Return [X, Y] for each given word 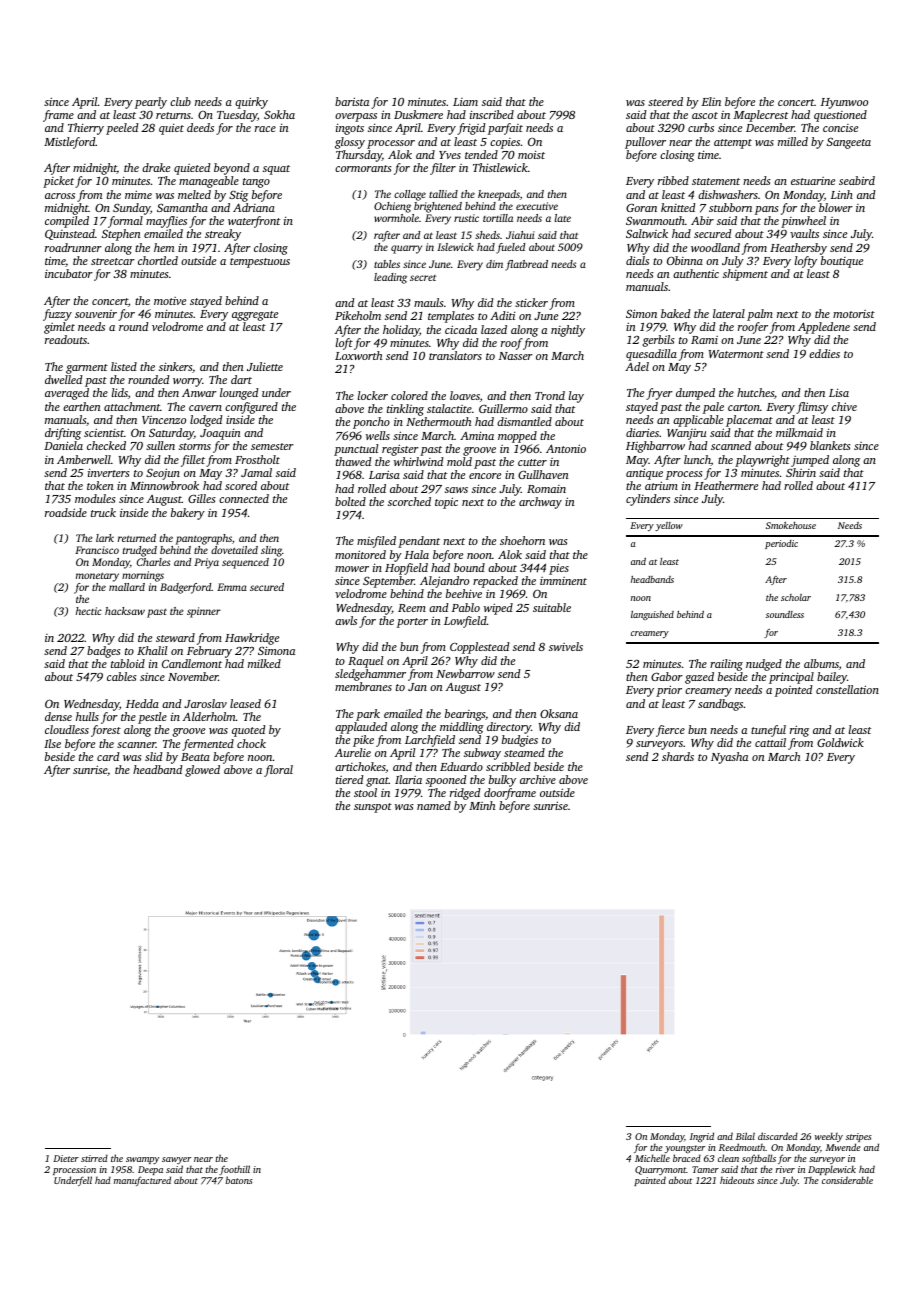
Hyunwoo [844, 103]
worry [187, 382]
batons [239, 1180]
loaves [465, 395]
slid [153, 756]
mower [352, 569]
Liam [465, 102]
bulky [502, 781]
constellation [847, 689]
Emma [232, 587]
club [180, 101]
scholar [796, 597]
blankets [830, 445]
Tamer [705, 1169]
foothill [234, 1171]
